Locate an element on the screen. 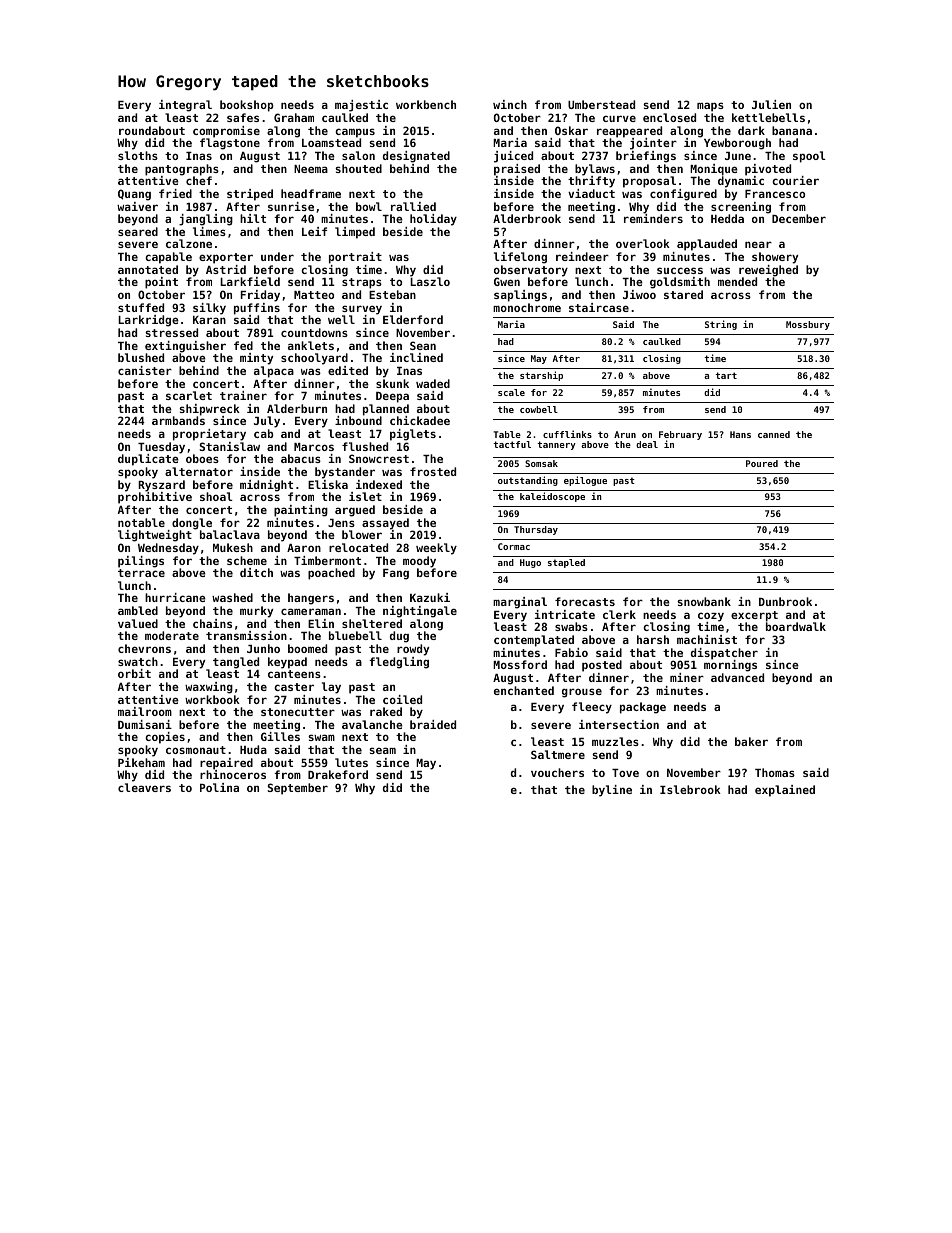 The height and width of the screenshot is (1233, 952). designated is located at coordinates (416, 157).
